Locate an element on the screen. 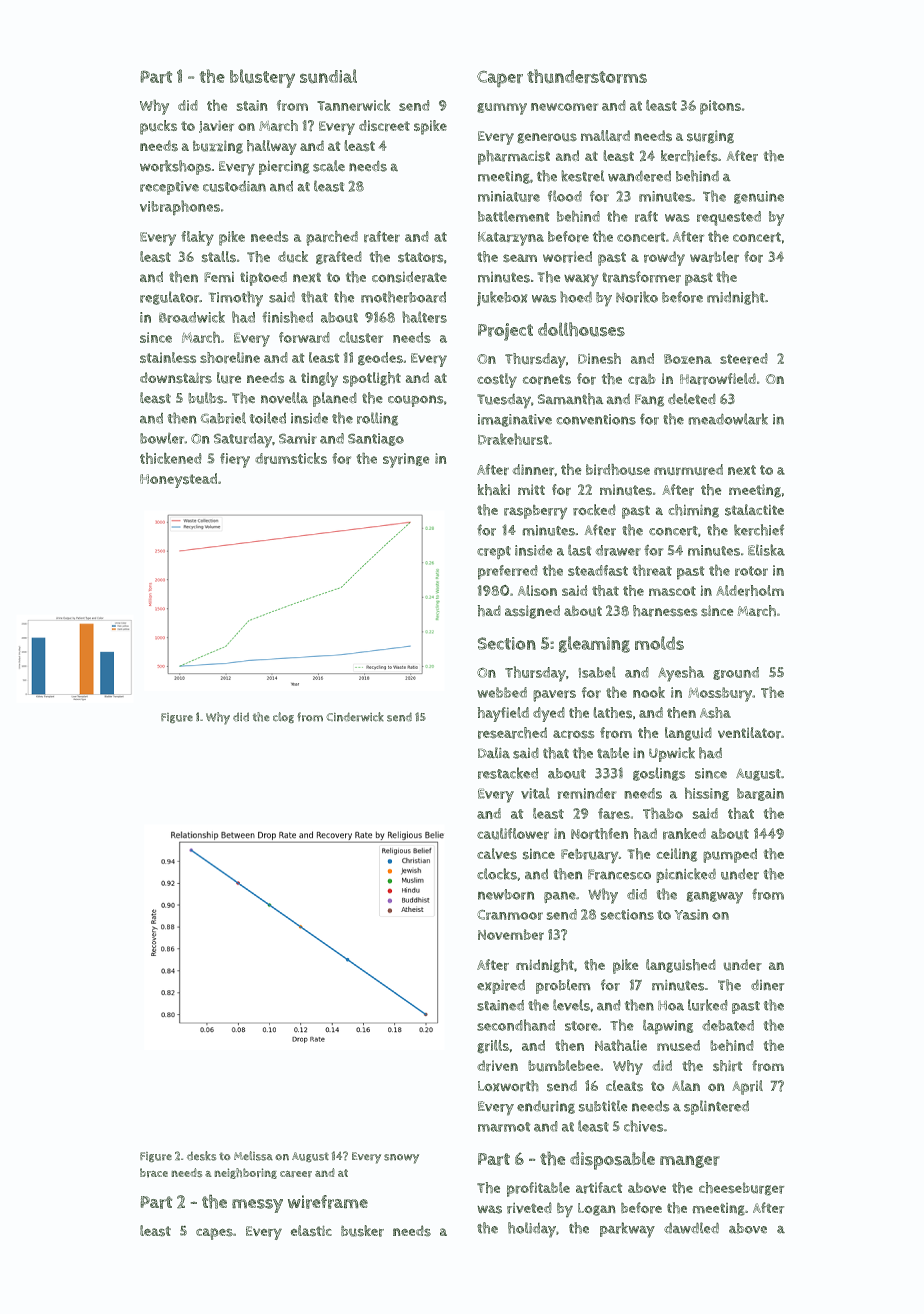 The width and height of the screenshot is (924, 1314). stalactite is located at coordinates (754, 510).
